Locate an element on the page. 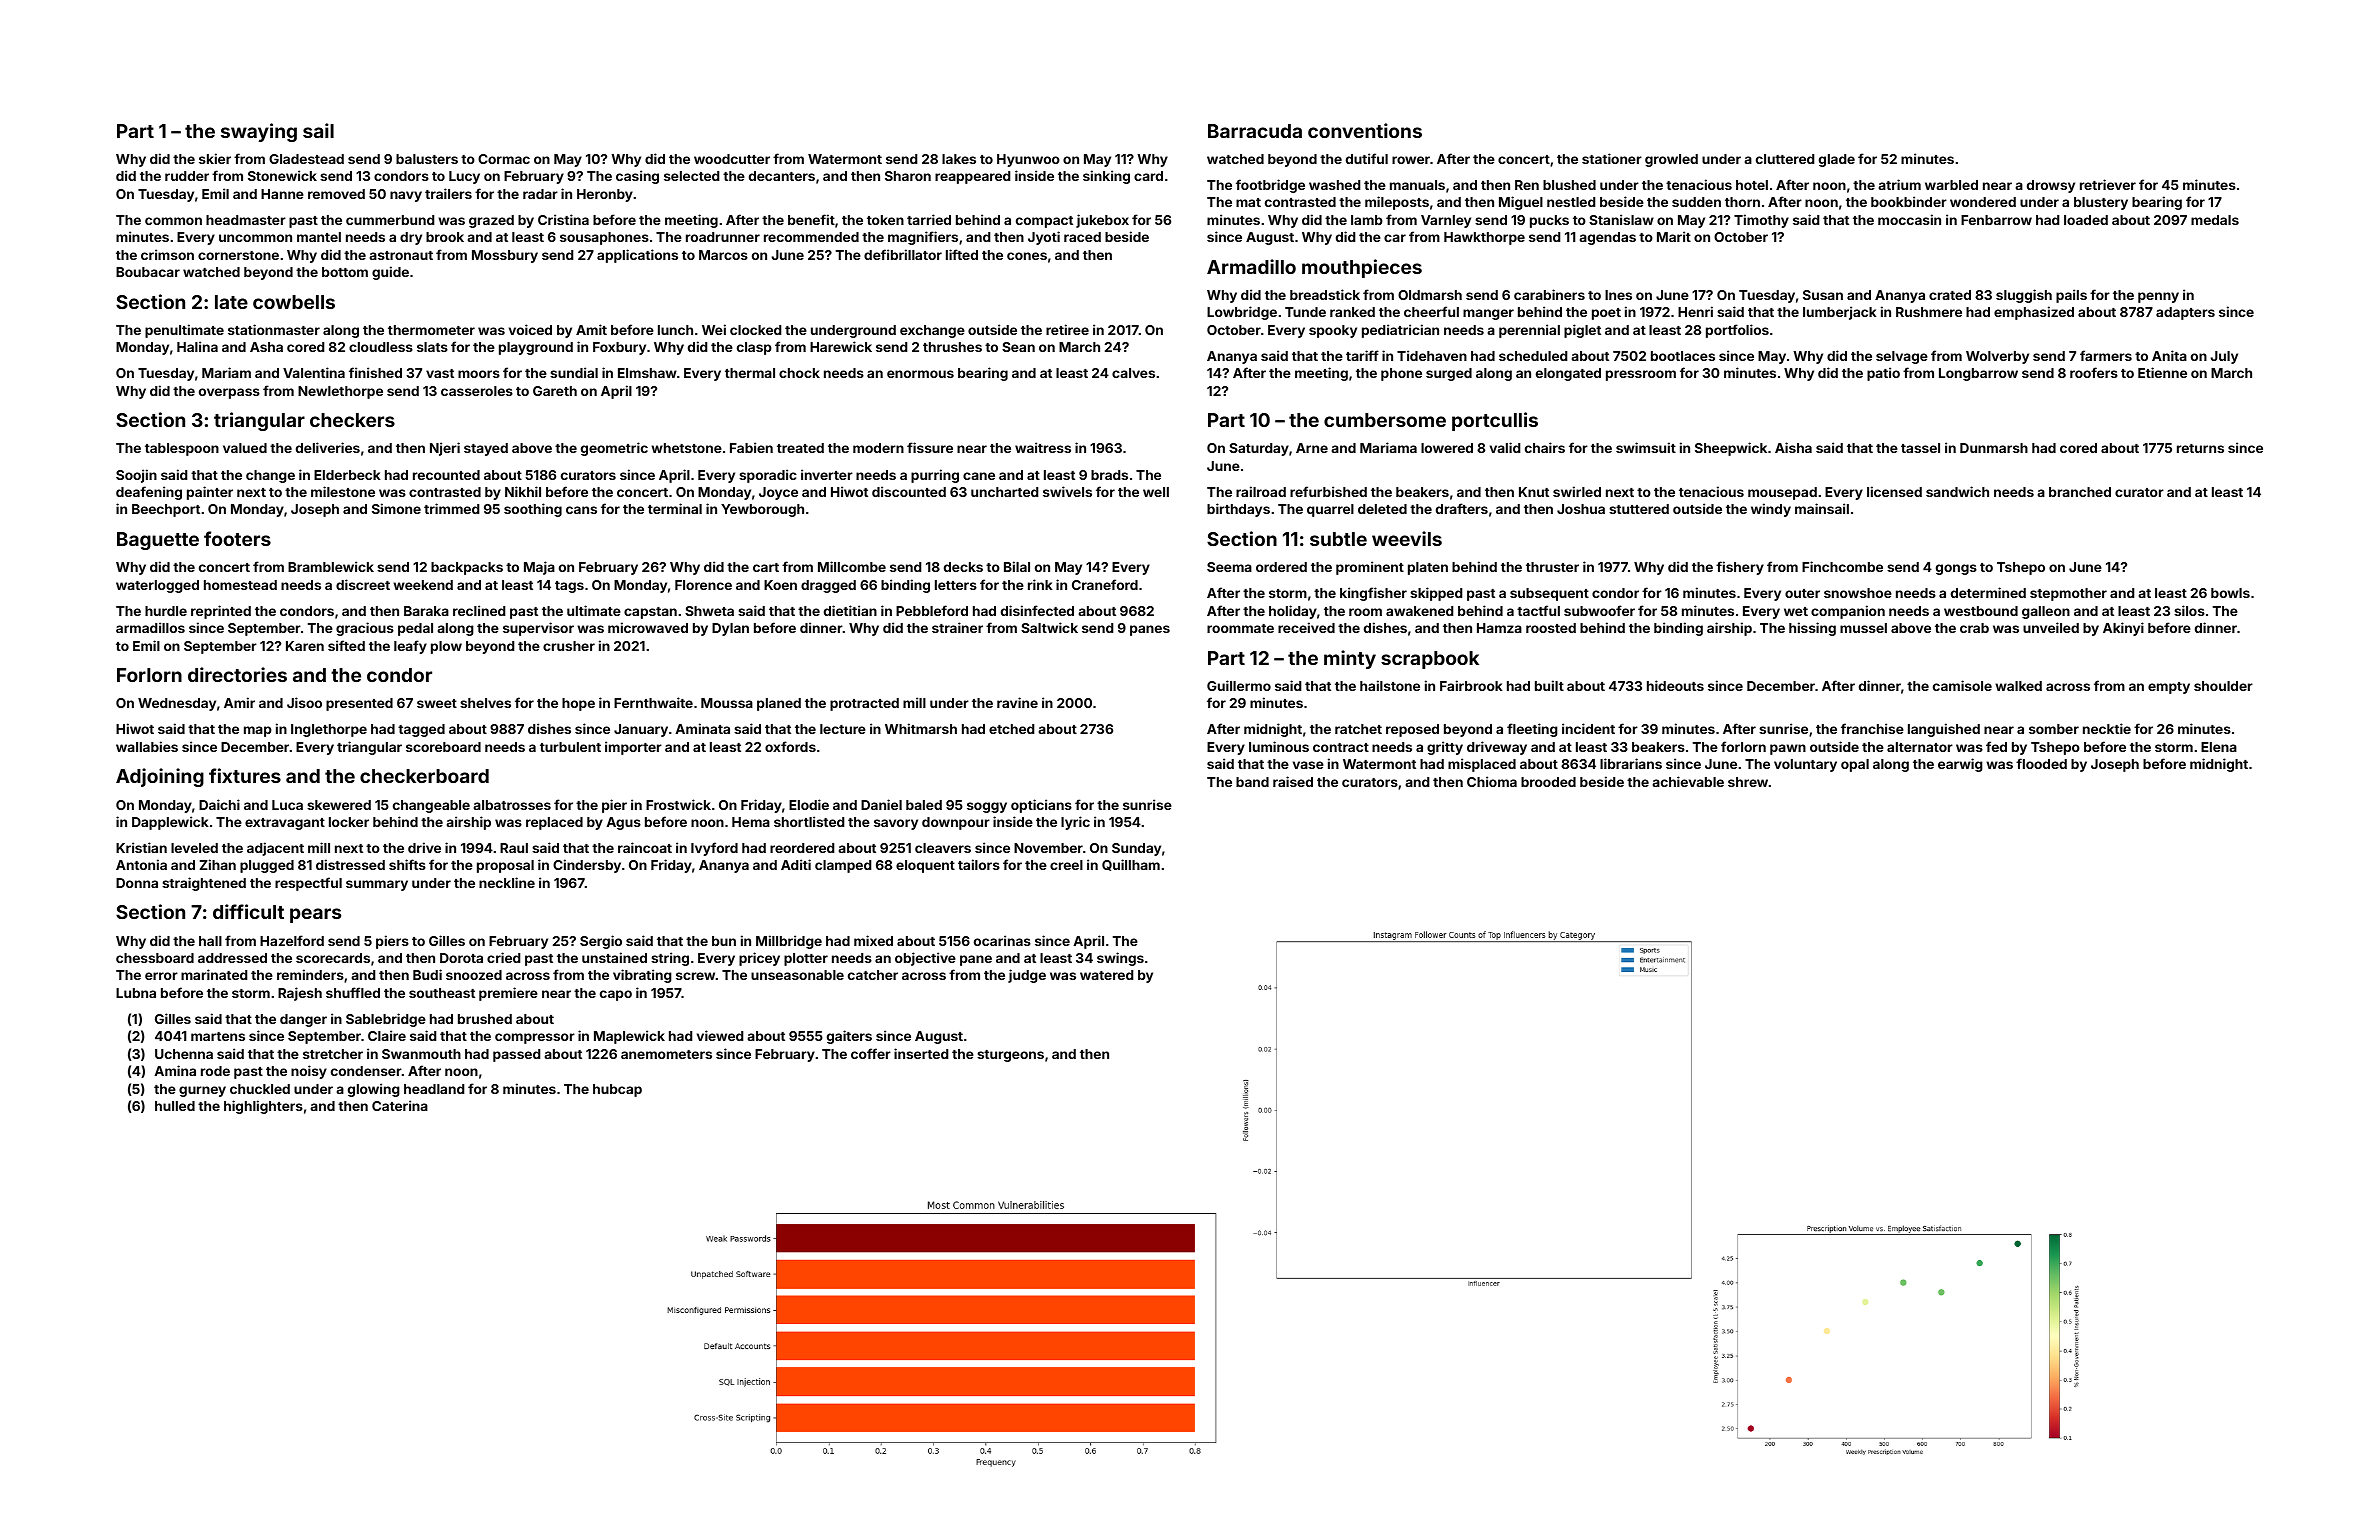 The height and width of the page is (1540, 2380). retriever is located at coordinates (2108, 184).
